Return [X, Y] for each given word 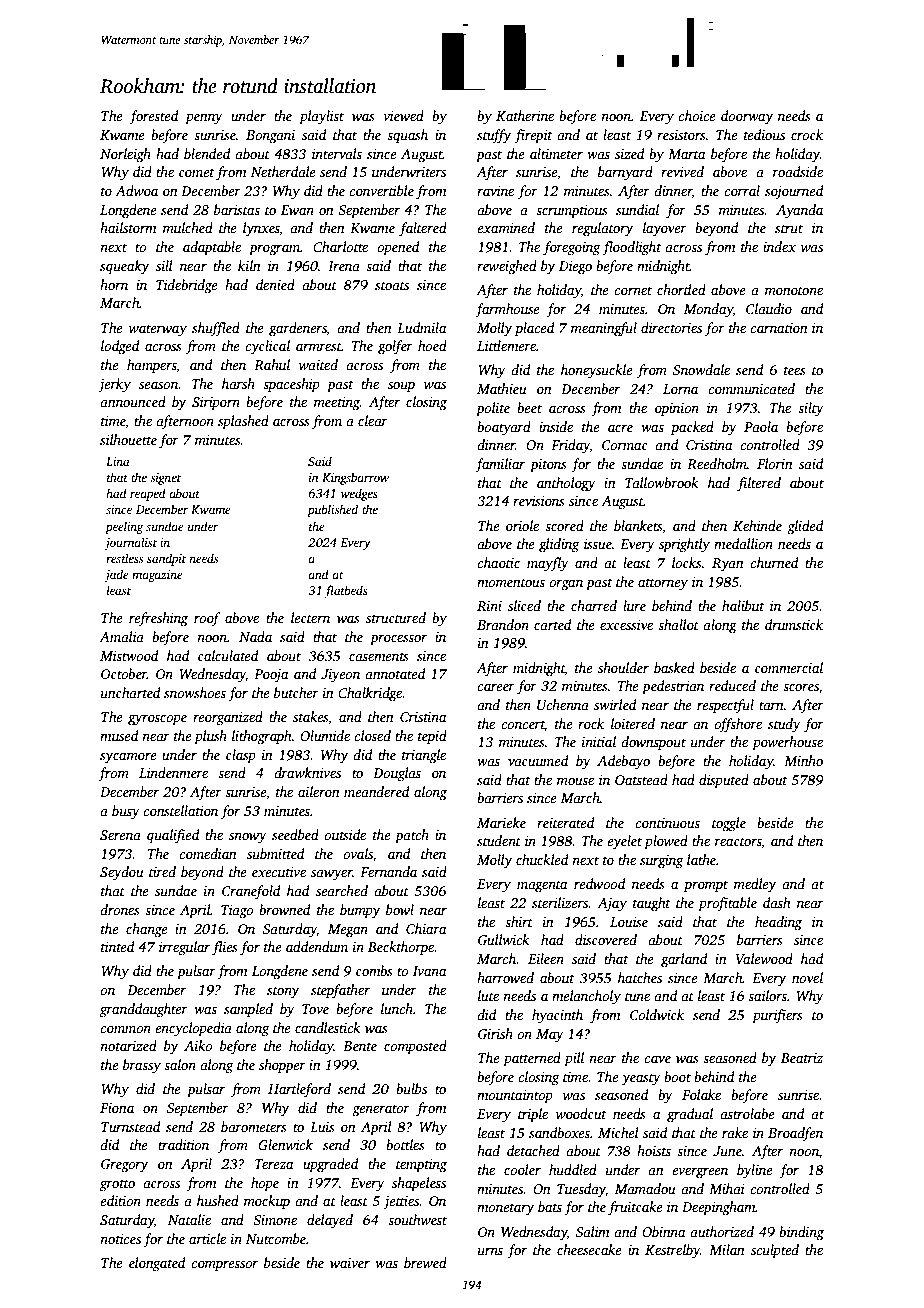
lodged [120, 347]
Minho [803, 760]
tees [795, 370]
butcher [296, 692]
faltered [423, 229]
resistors [681, 135]
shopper [282, 1066]
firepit [533, 136]
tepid [432, 737]
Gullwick [504, 939]
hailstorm [128, 227]
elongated [157, 1264]
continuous [667, 823]
